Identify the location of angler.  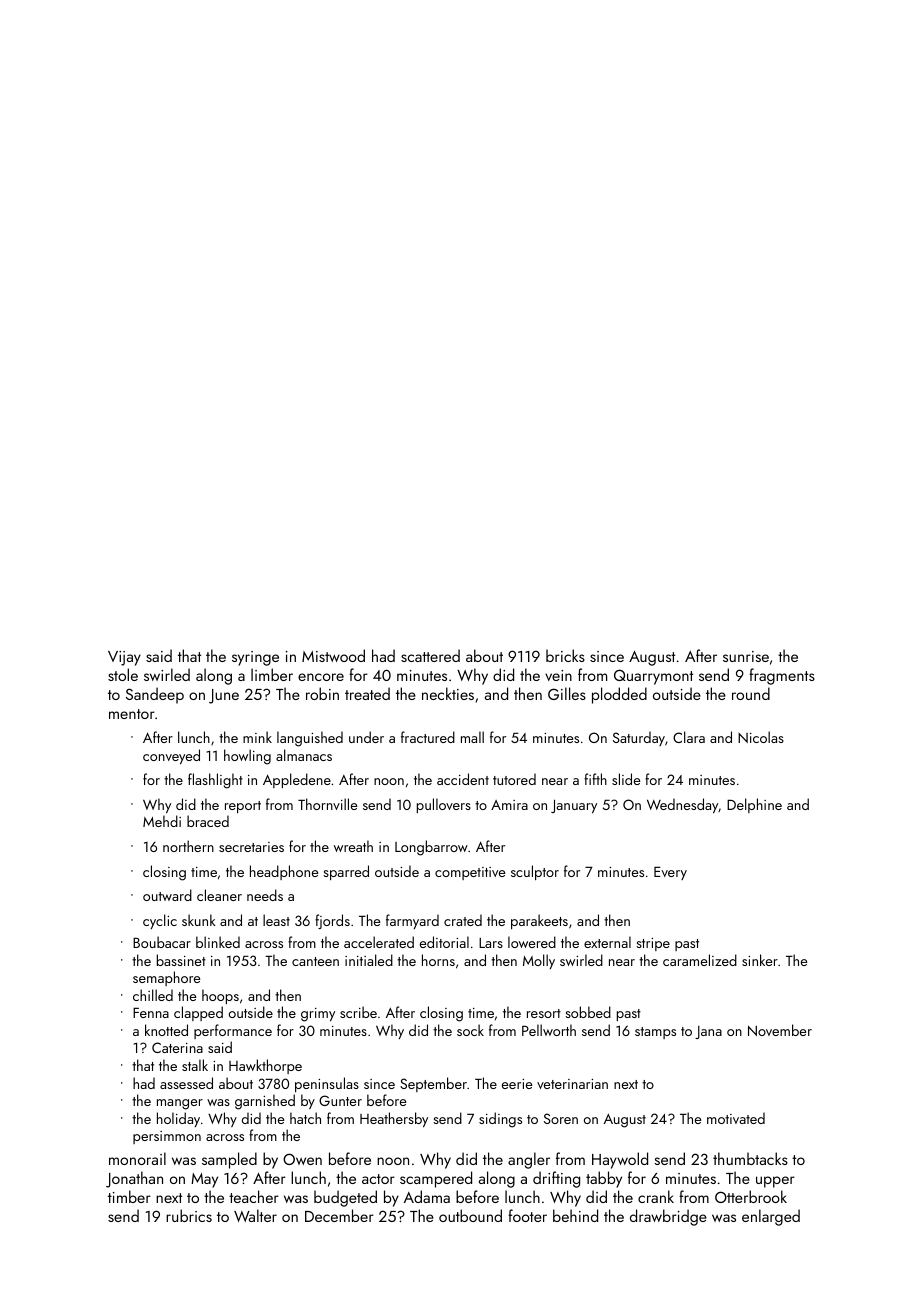
(529, 1160).
